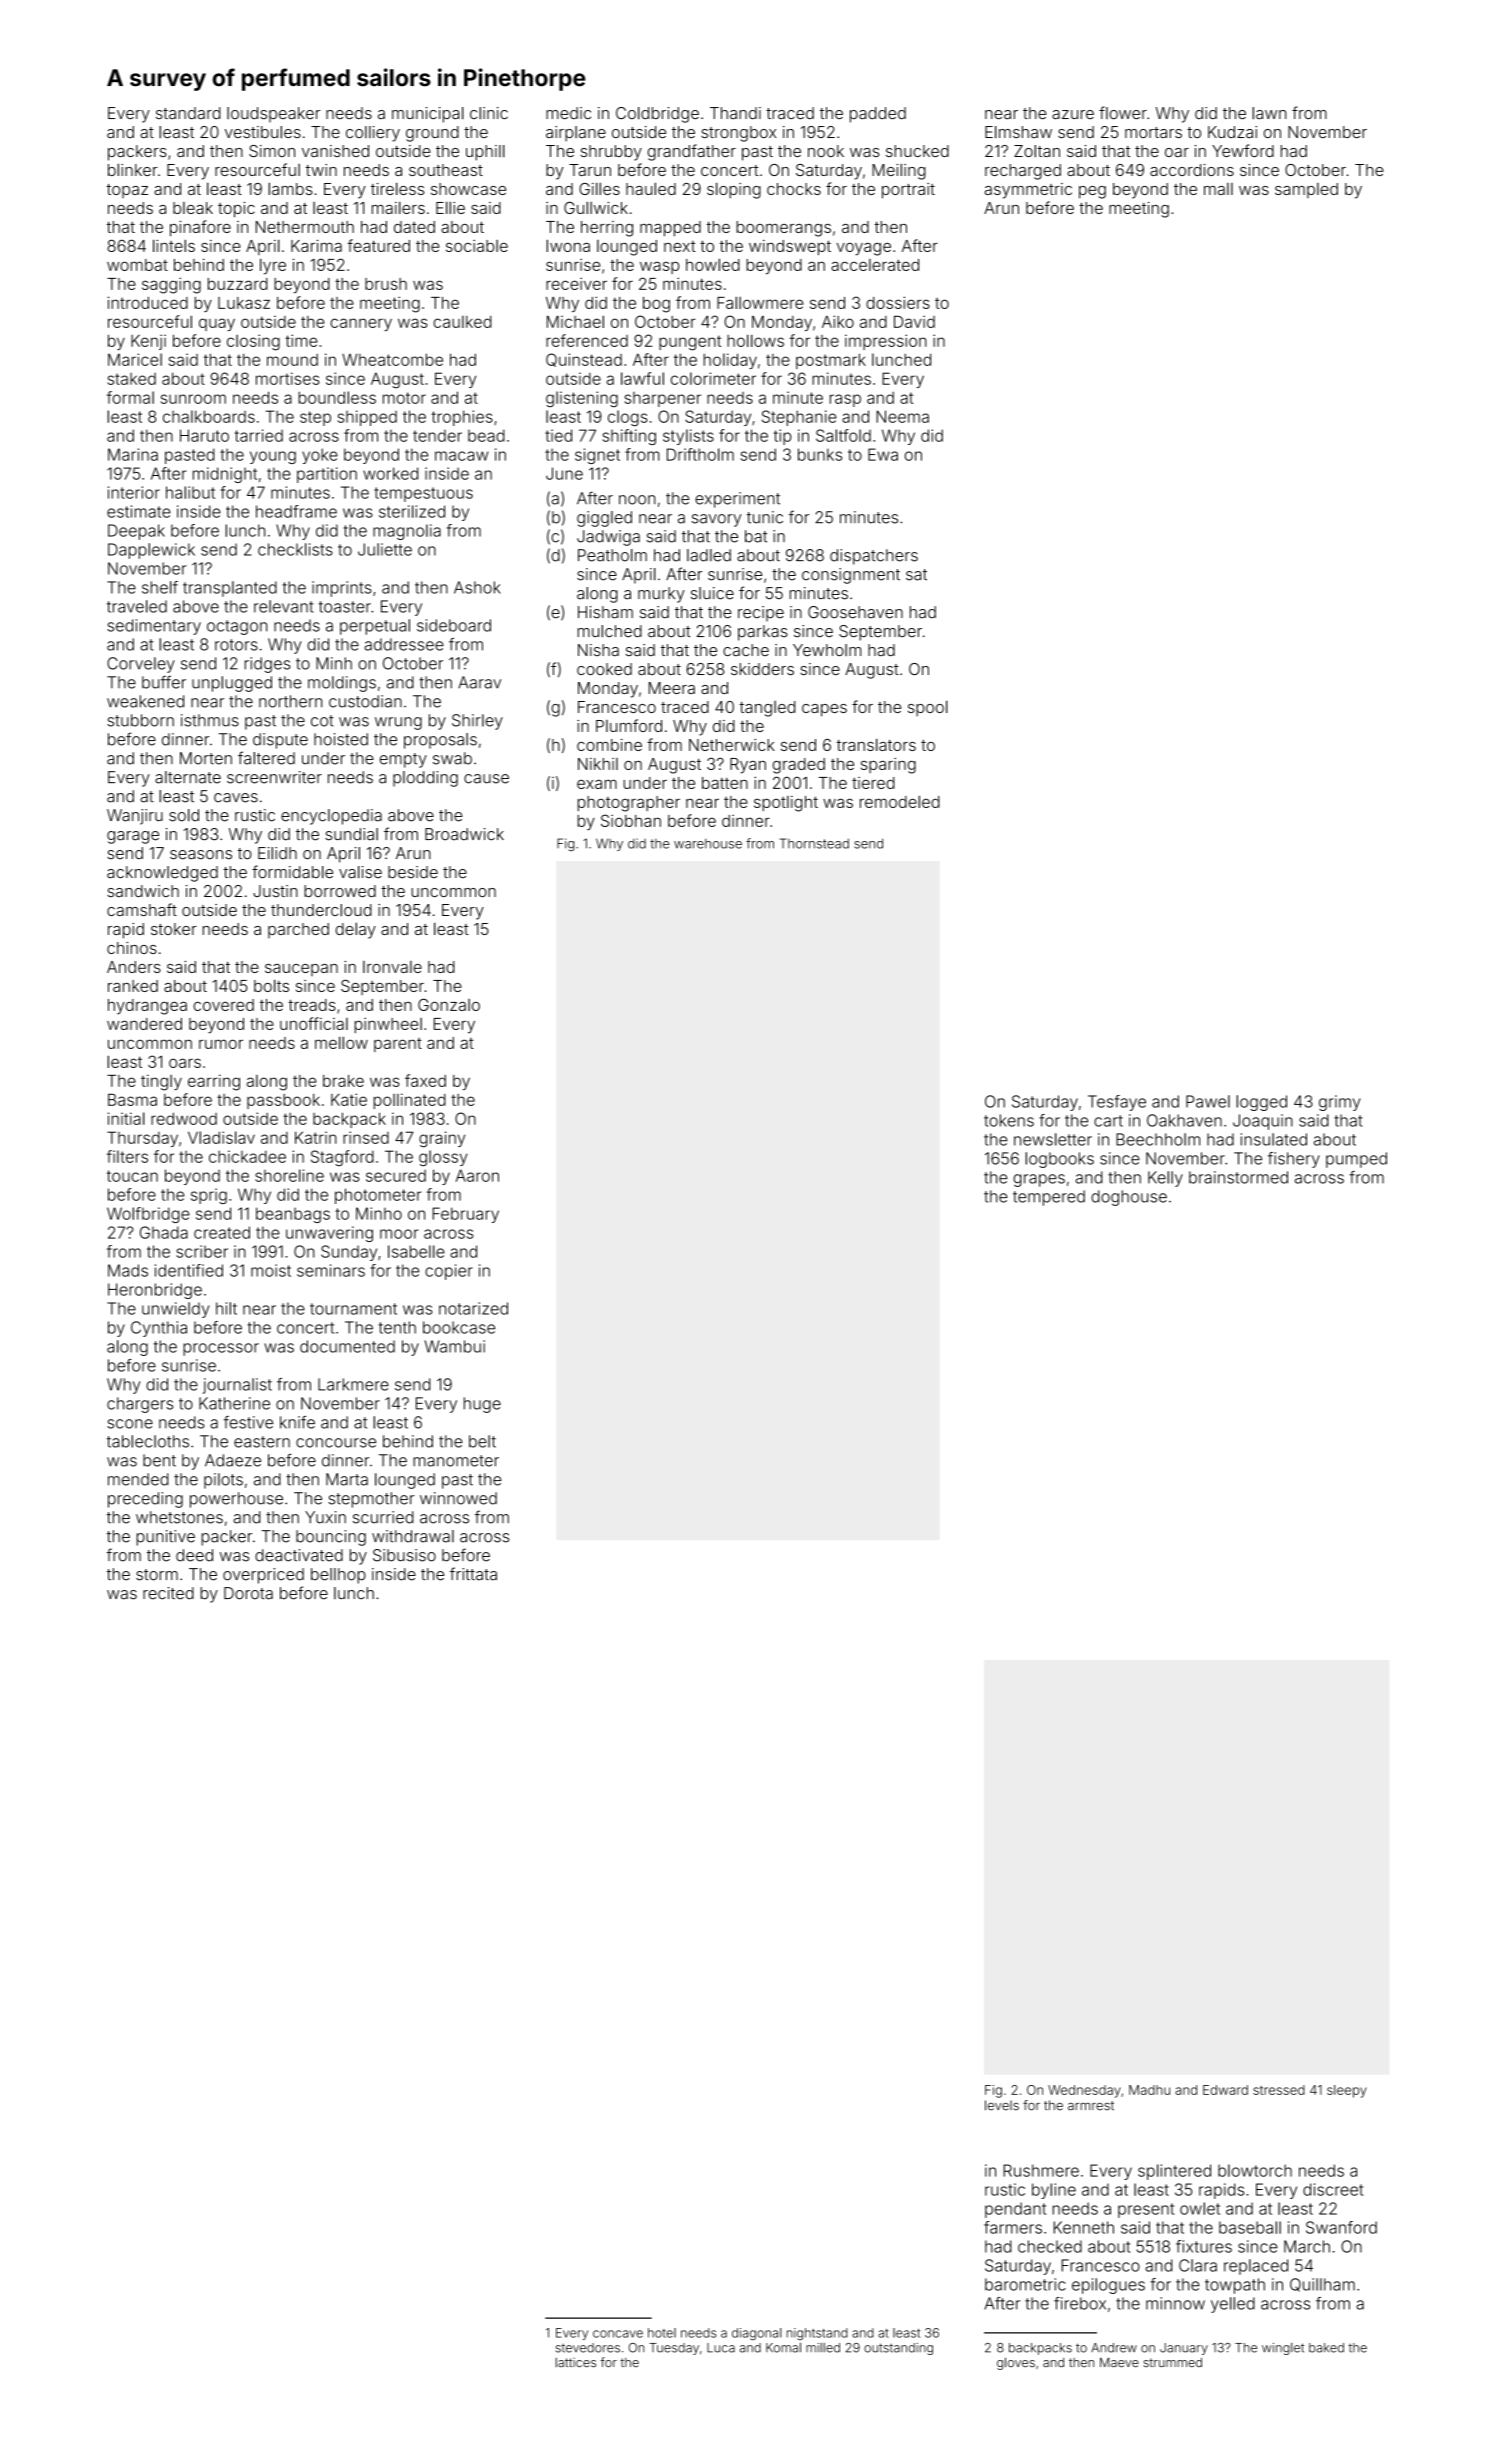  I want to click on stevedores, so click(588, 2348).
